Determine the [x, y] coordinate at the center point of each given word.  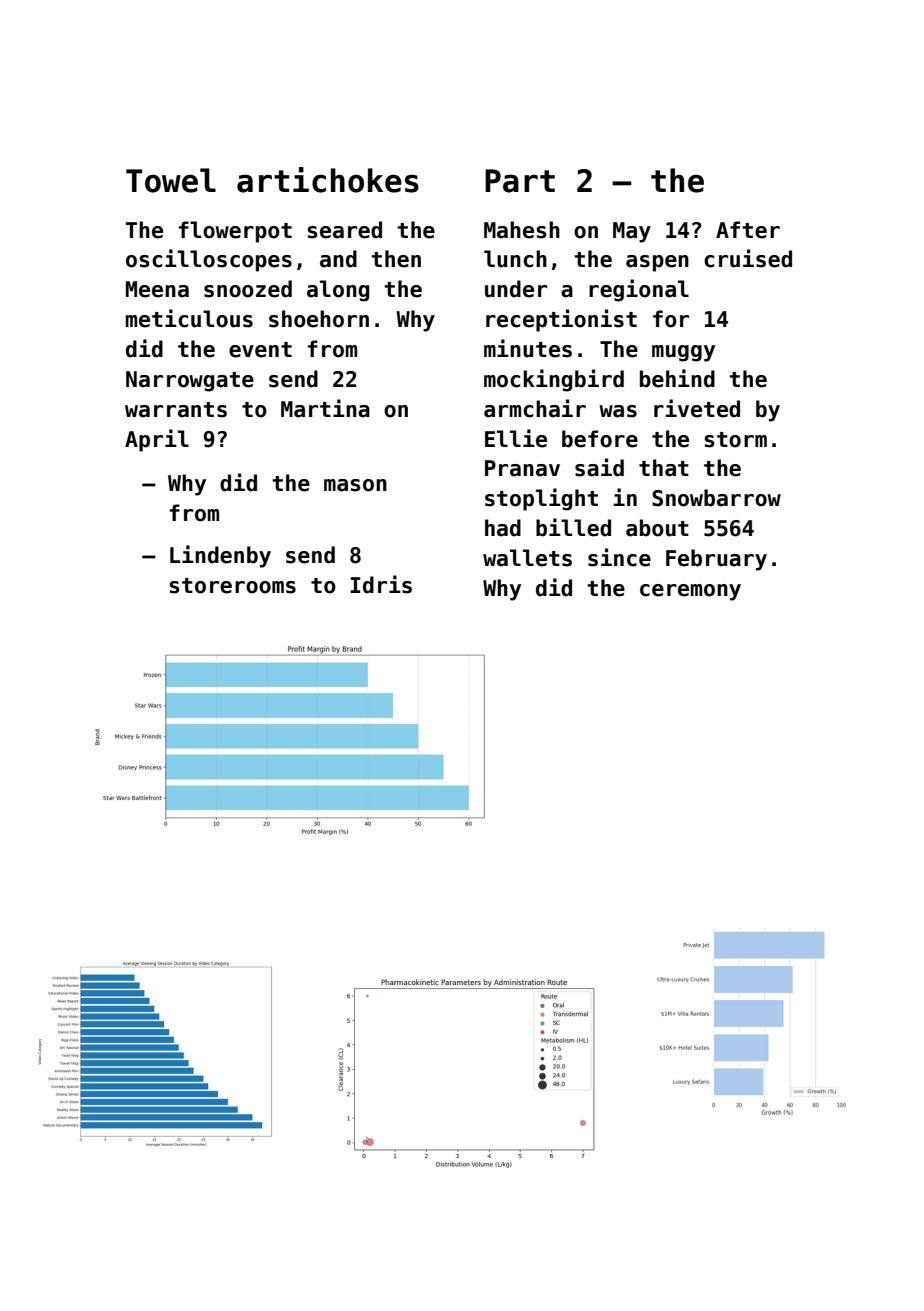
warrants [176, 410]
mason [355, 485]
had [503, 528]
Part [520, 181]
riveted [697, 408]
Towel [171, 180]
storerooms [232, 586]
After [748, 230]
